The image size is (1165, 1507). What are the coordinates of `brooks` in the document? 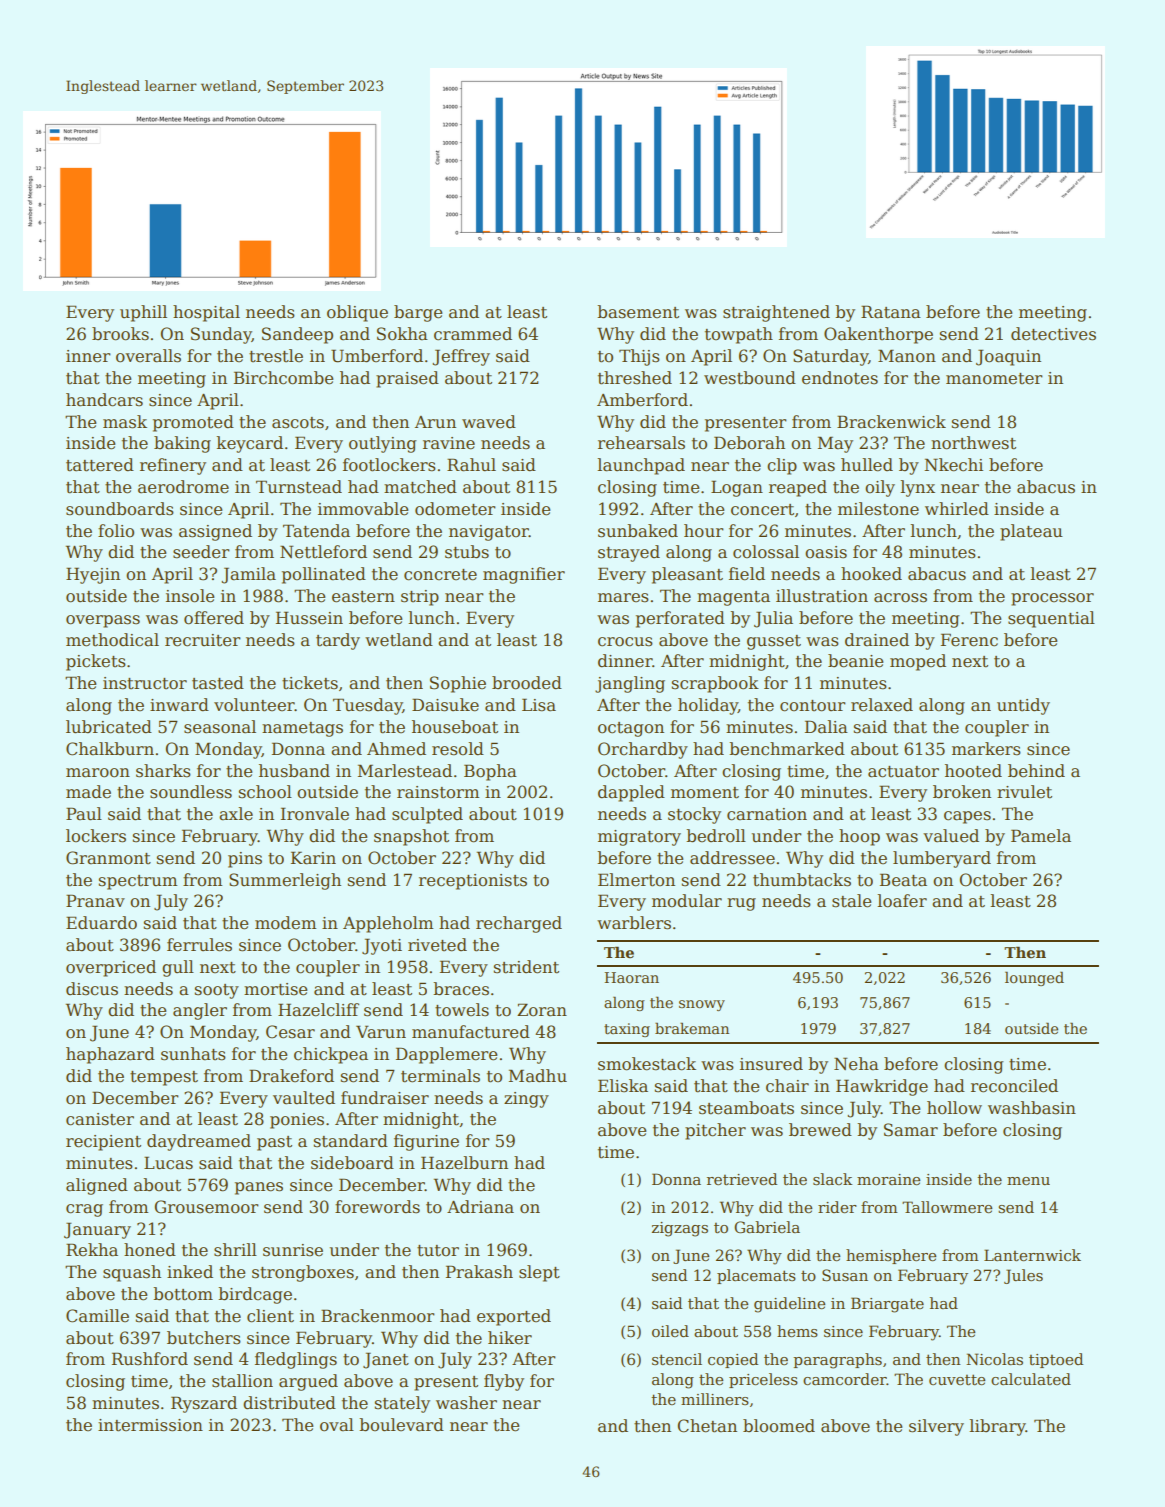 It's located at (120, 334).
